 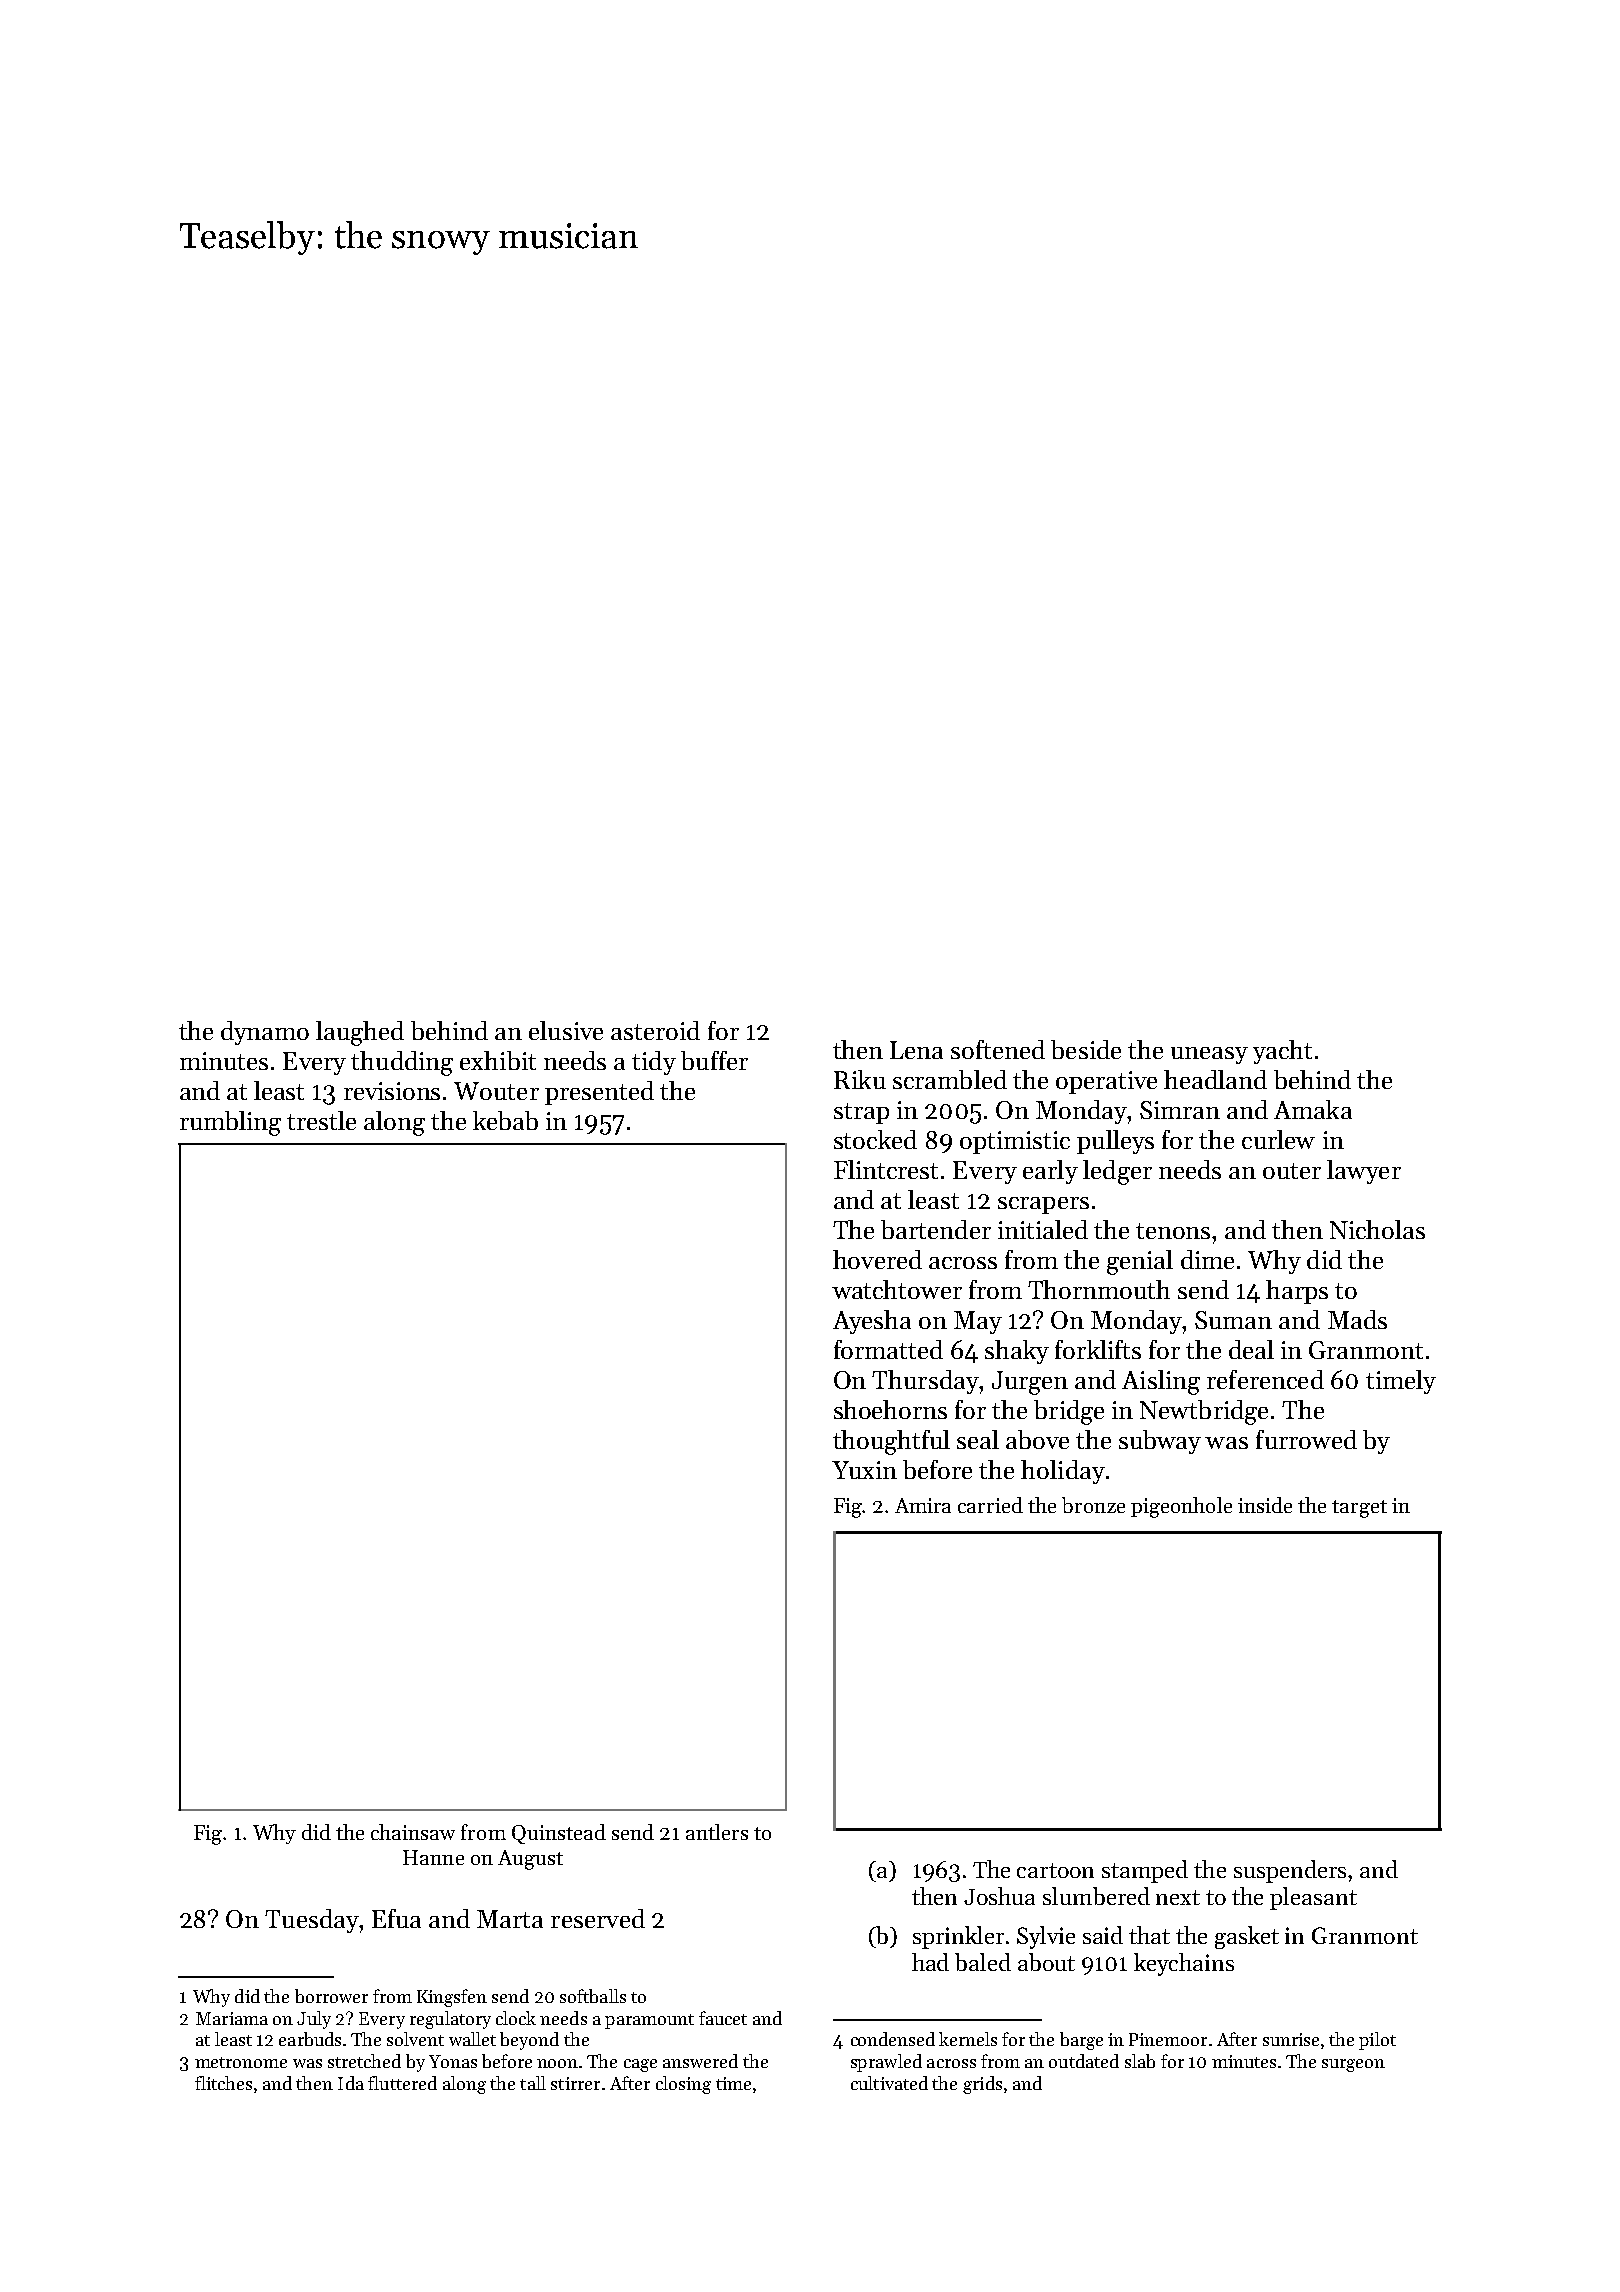 What do you see at coordinates (510, 1919) in the image?
I see `Marta` at bounding box center [510, 1919].
